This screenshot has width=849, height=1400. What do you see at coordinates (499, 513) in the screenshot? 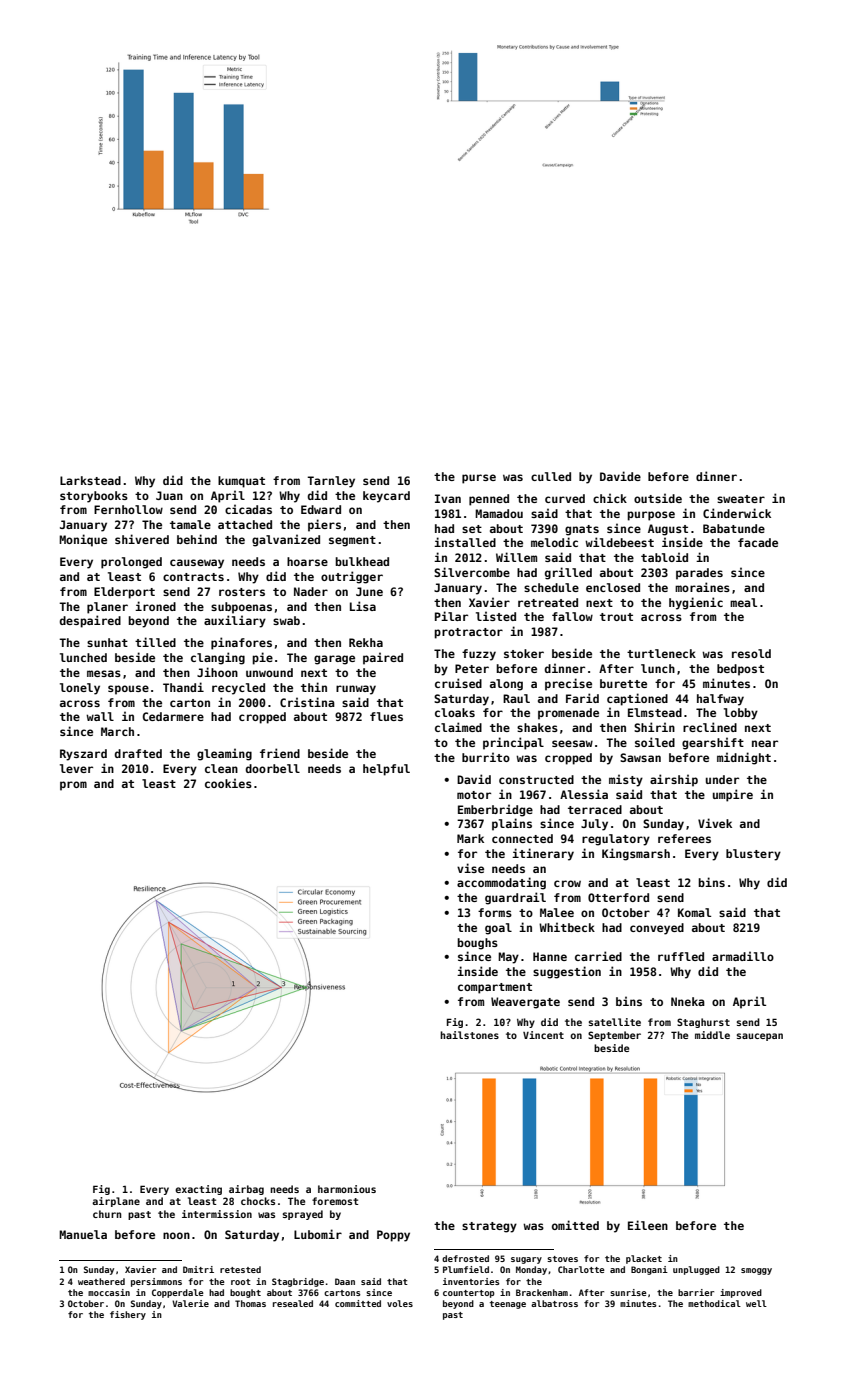
I see `Mamadou` at bounding box center [499, 513].
